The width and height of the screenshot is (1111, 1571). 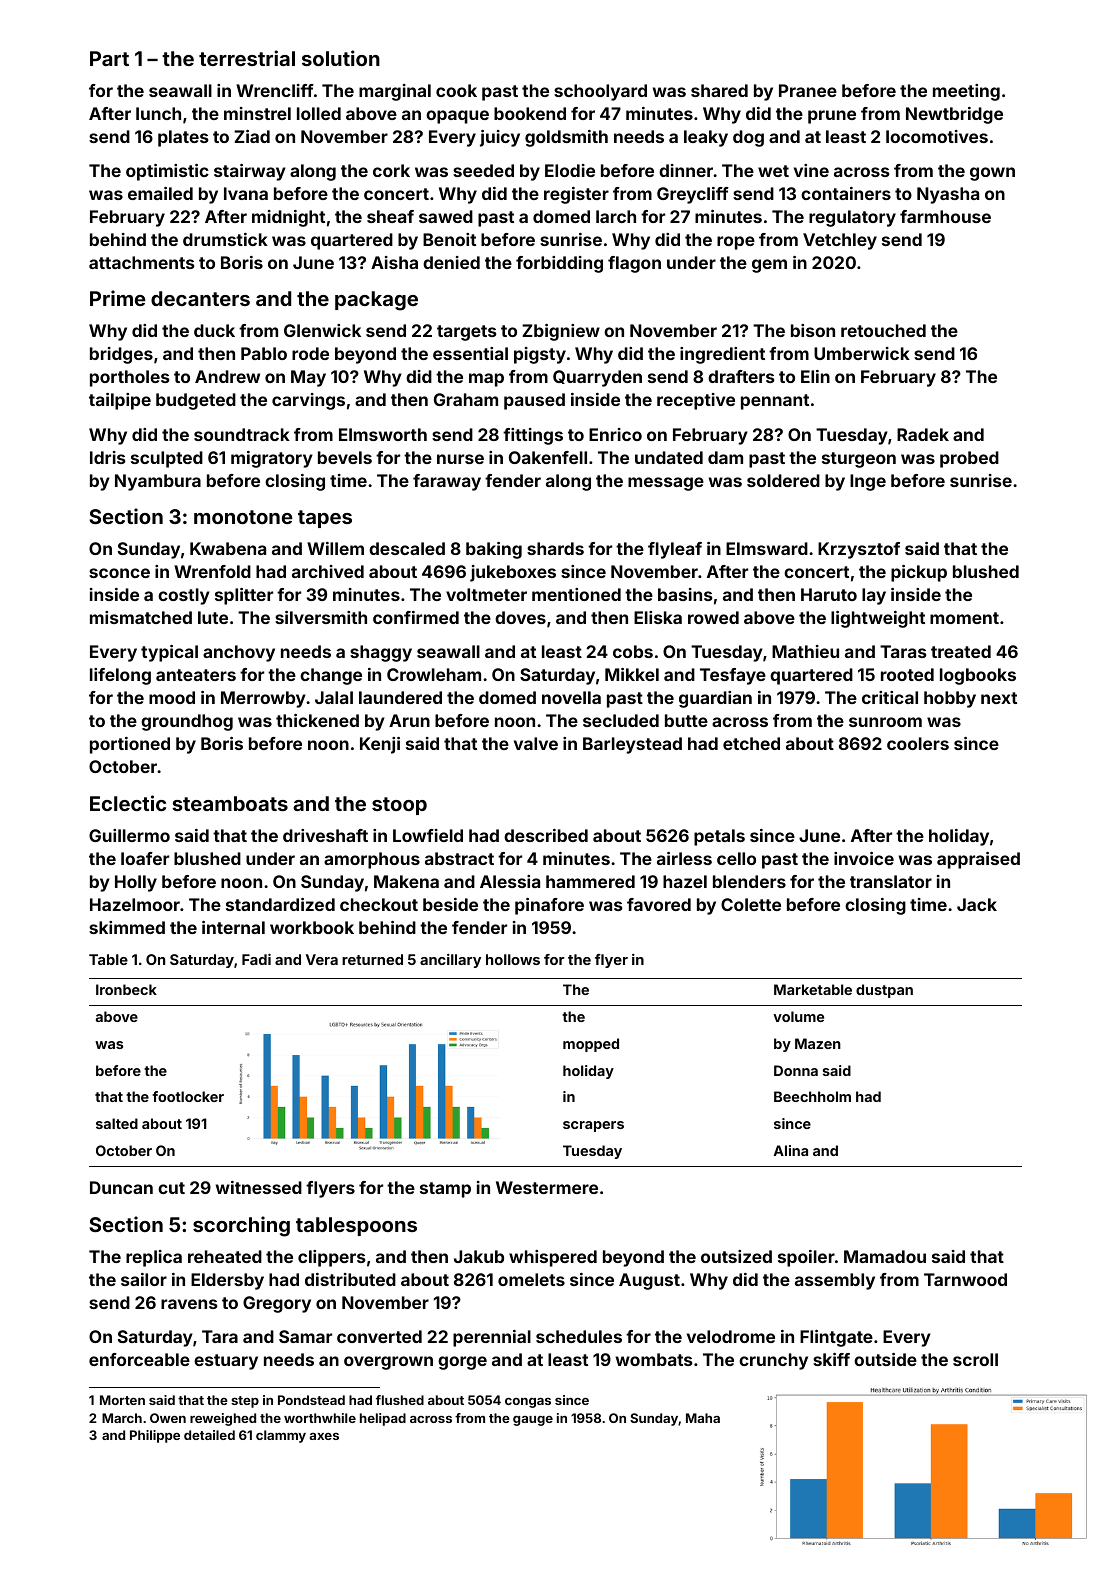 What do you see at coordinates (864, 858) in the screenshot?
I see `invoice` at bounding box center [864, 858].
